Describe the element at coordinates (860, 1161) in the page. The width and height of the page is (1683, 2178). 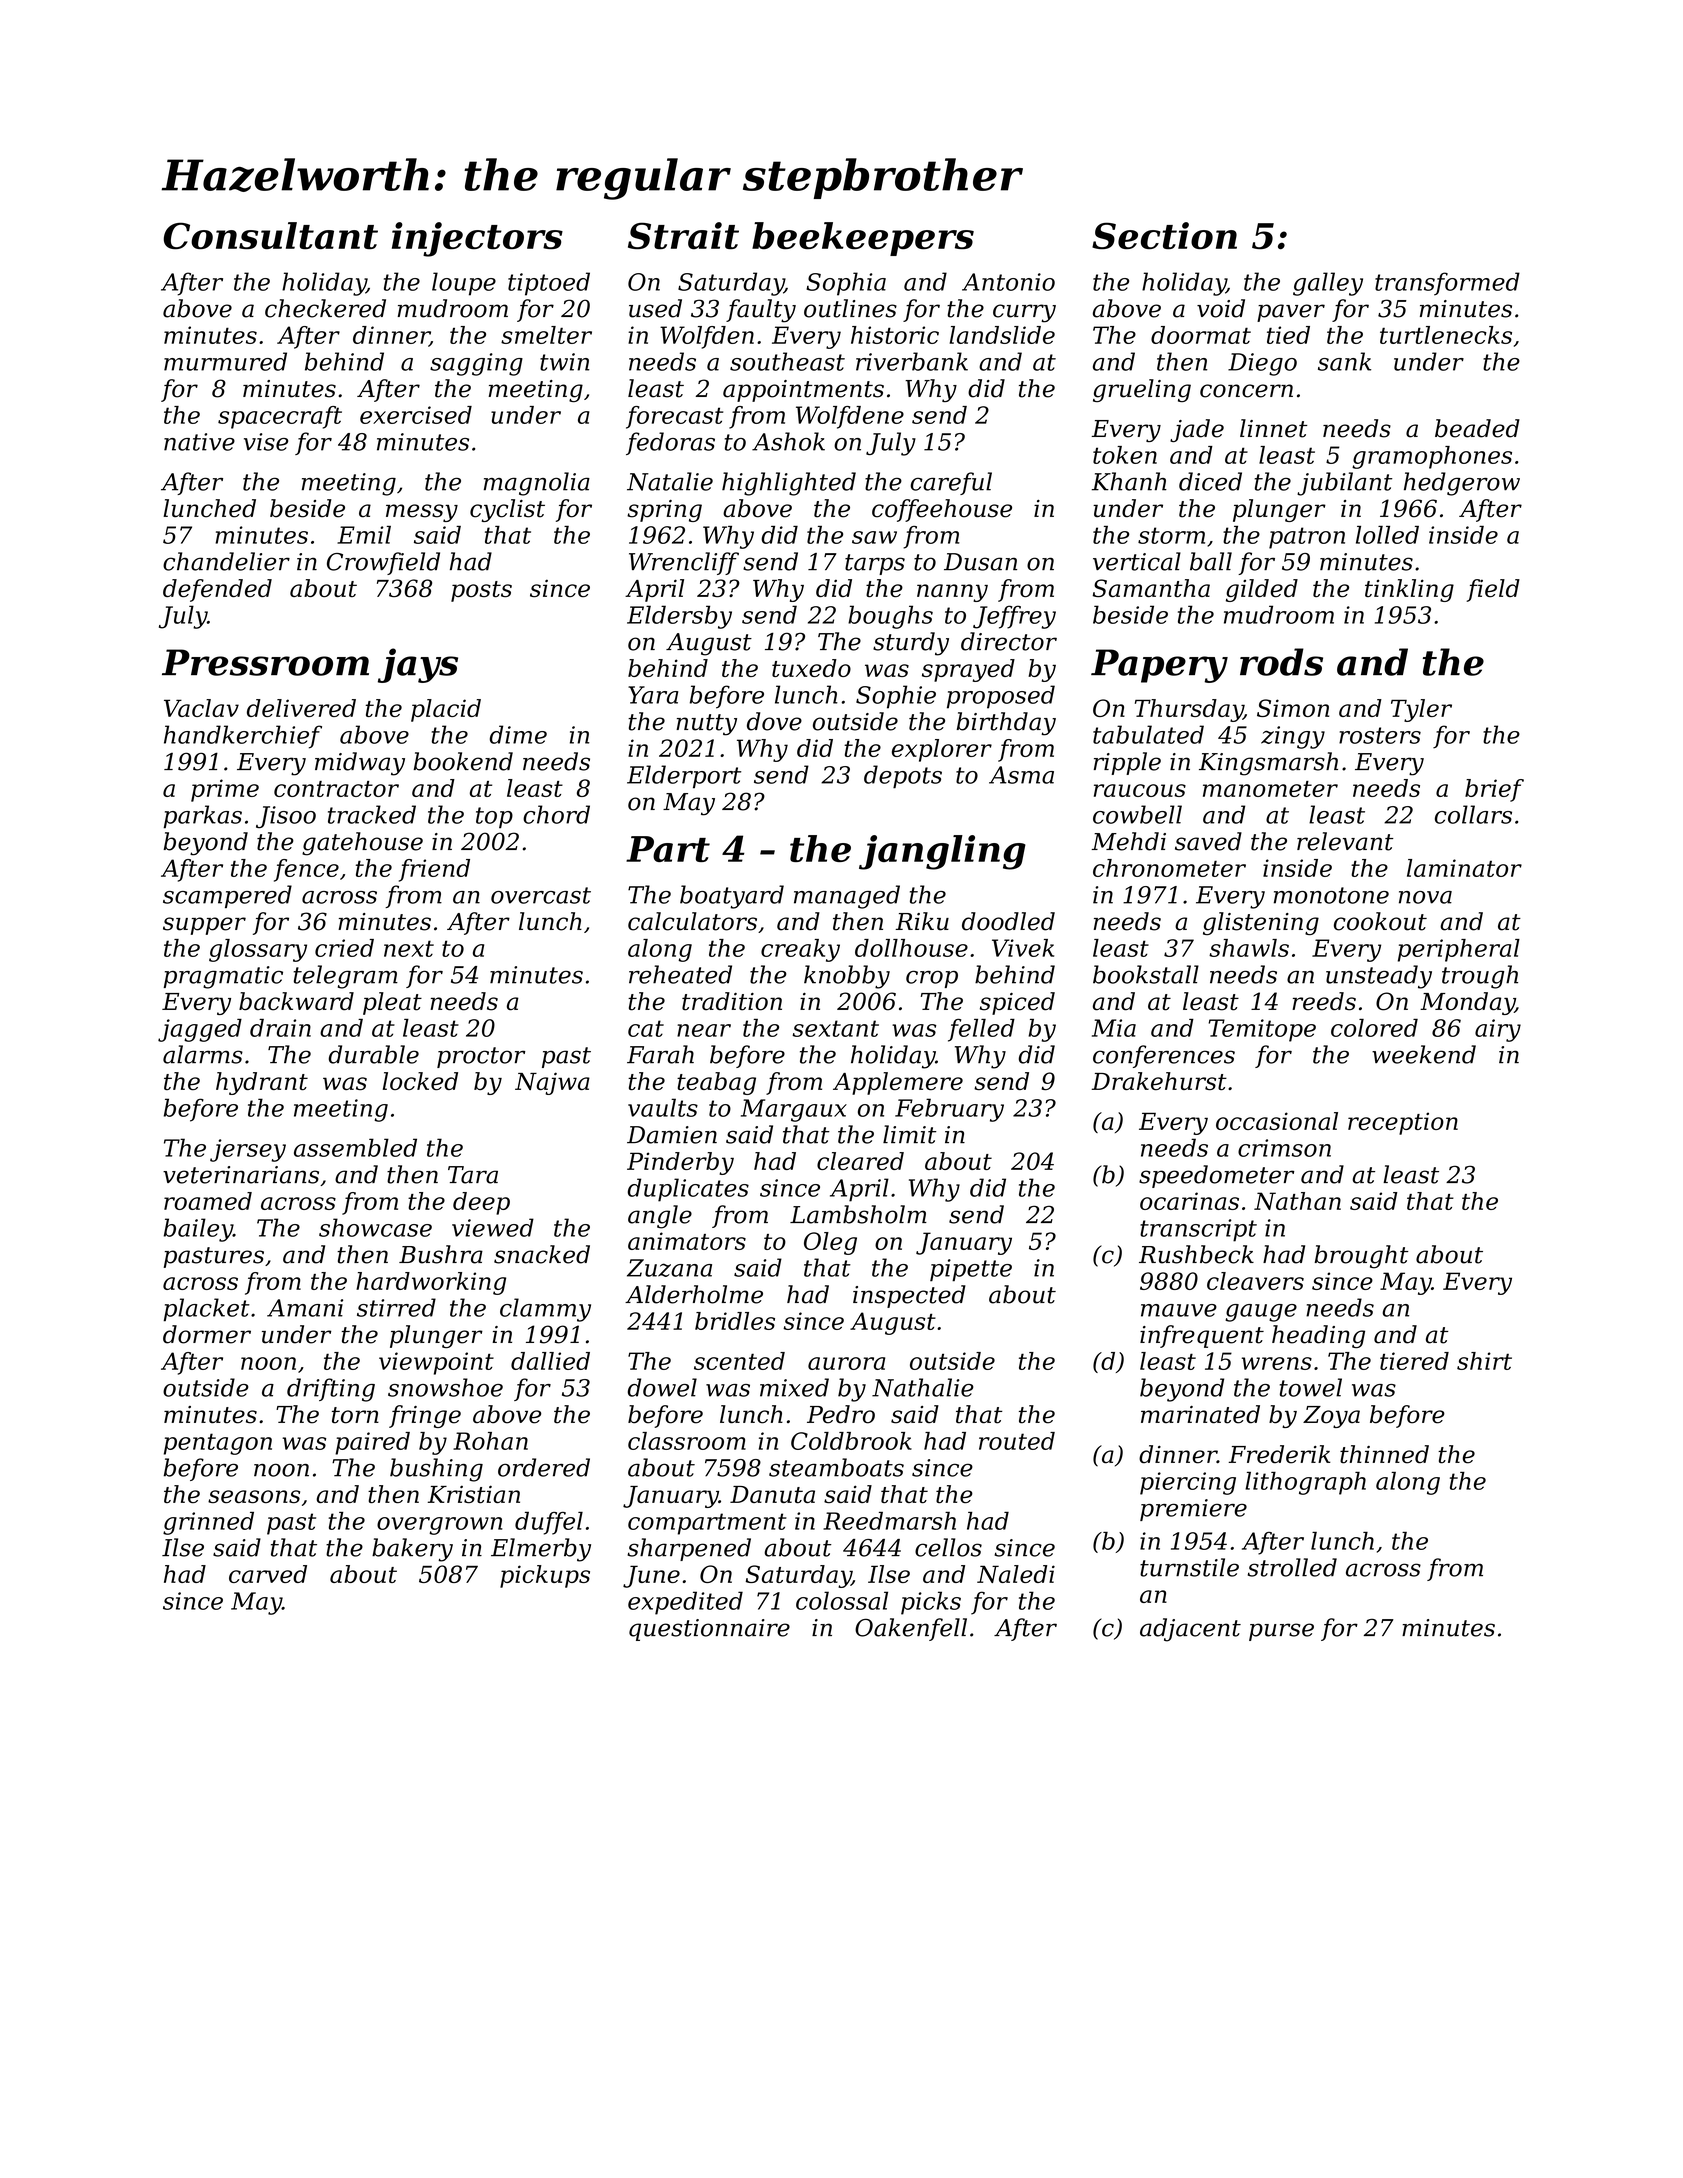
I see `cleared` at that location.
